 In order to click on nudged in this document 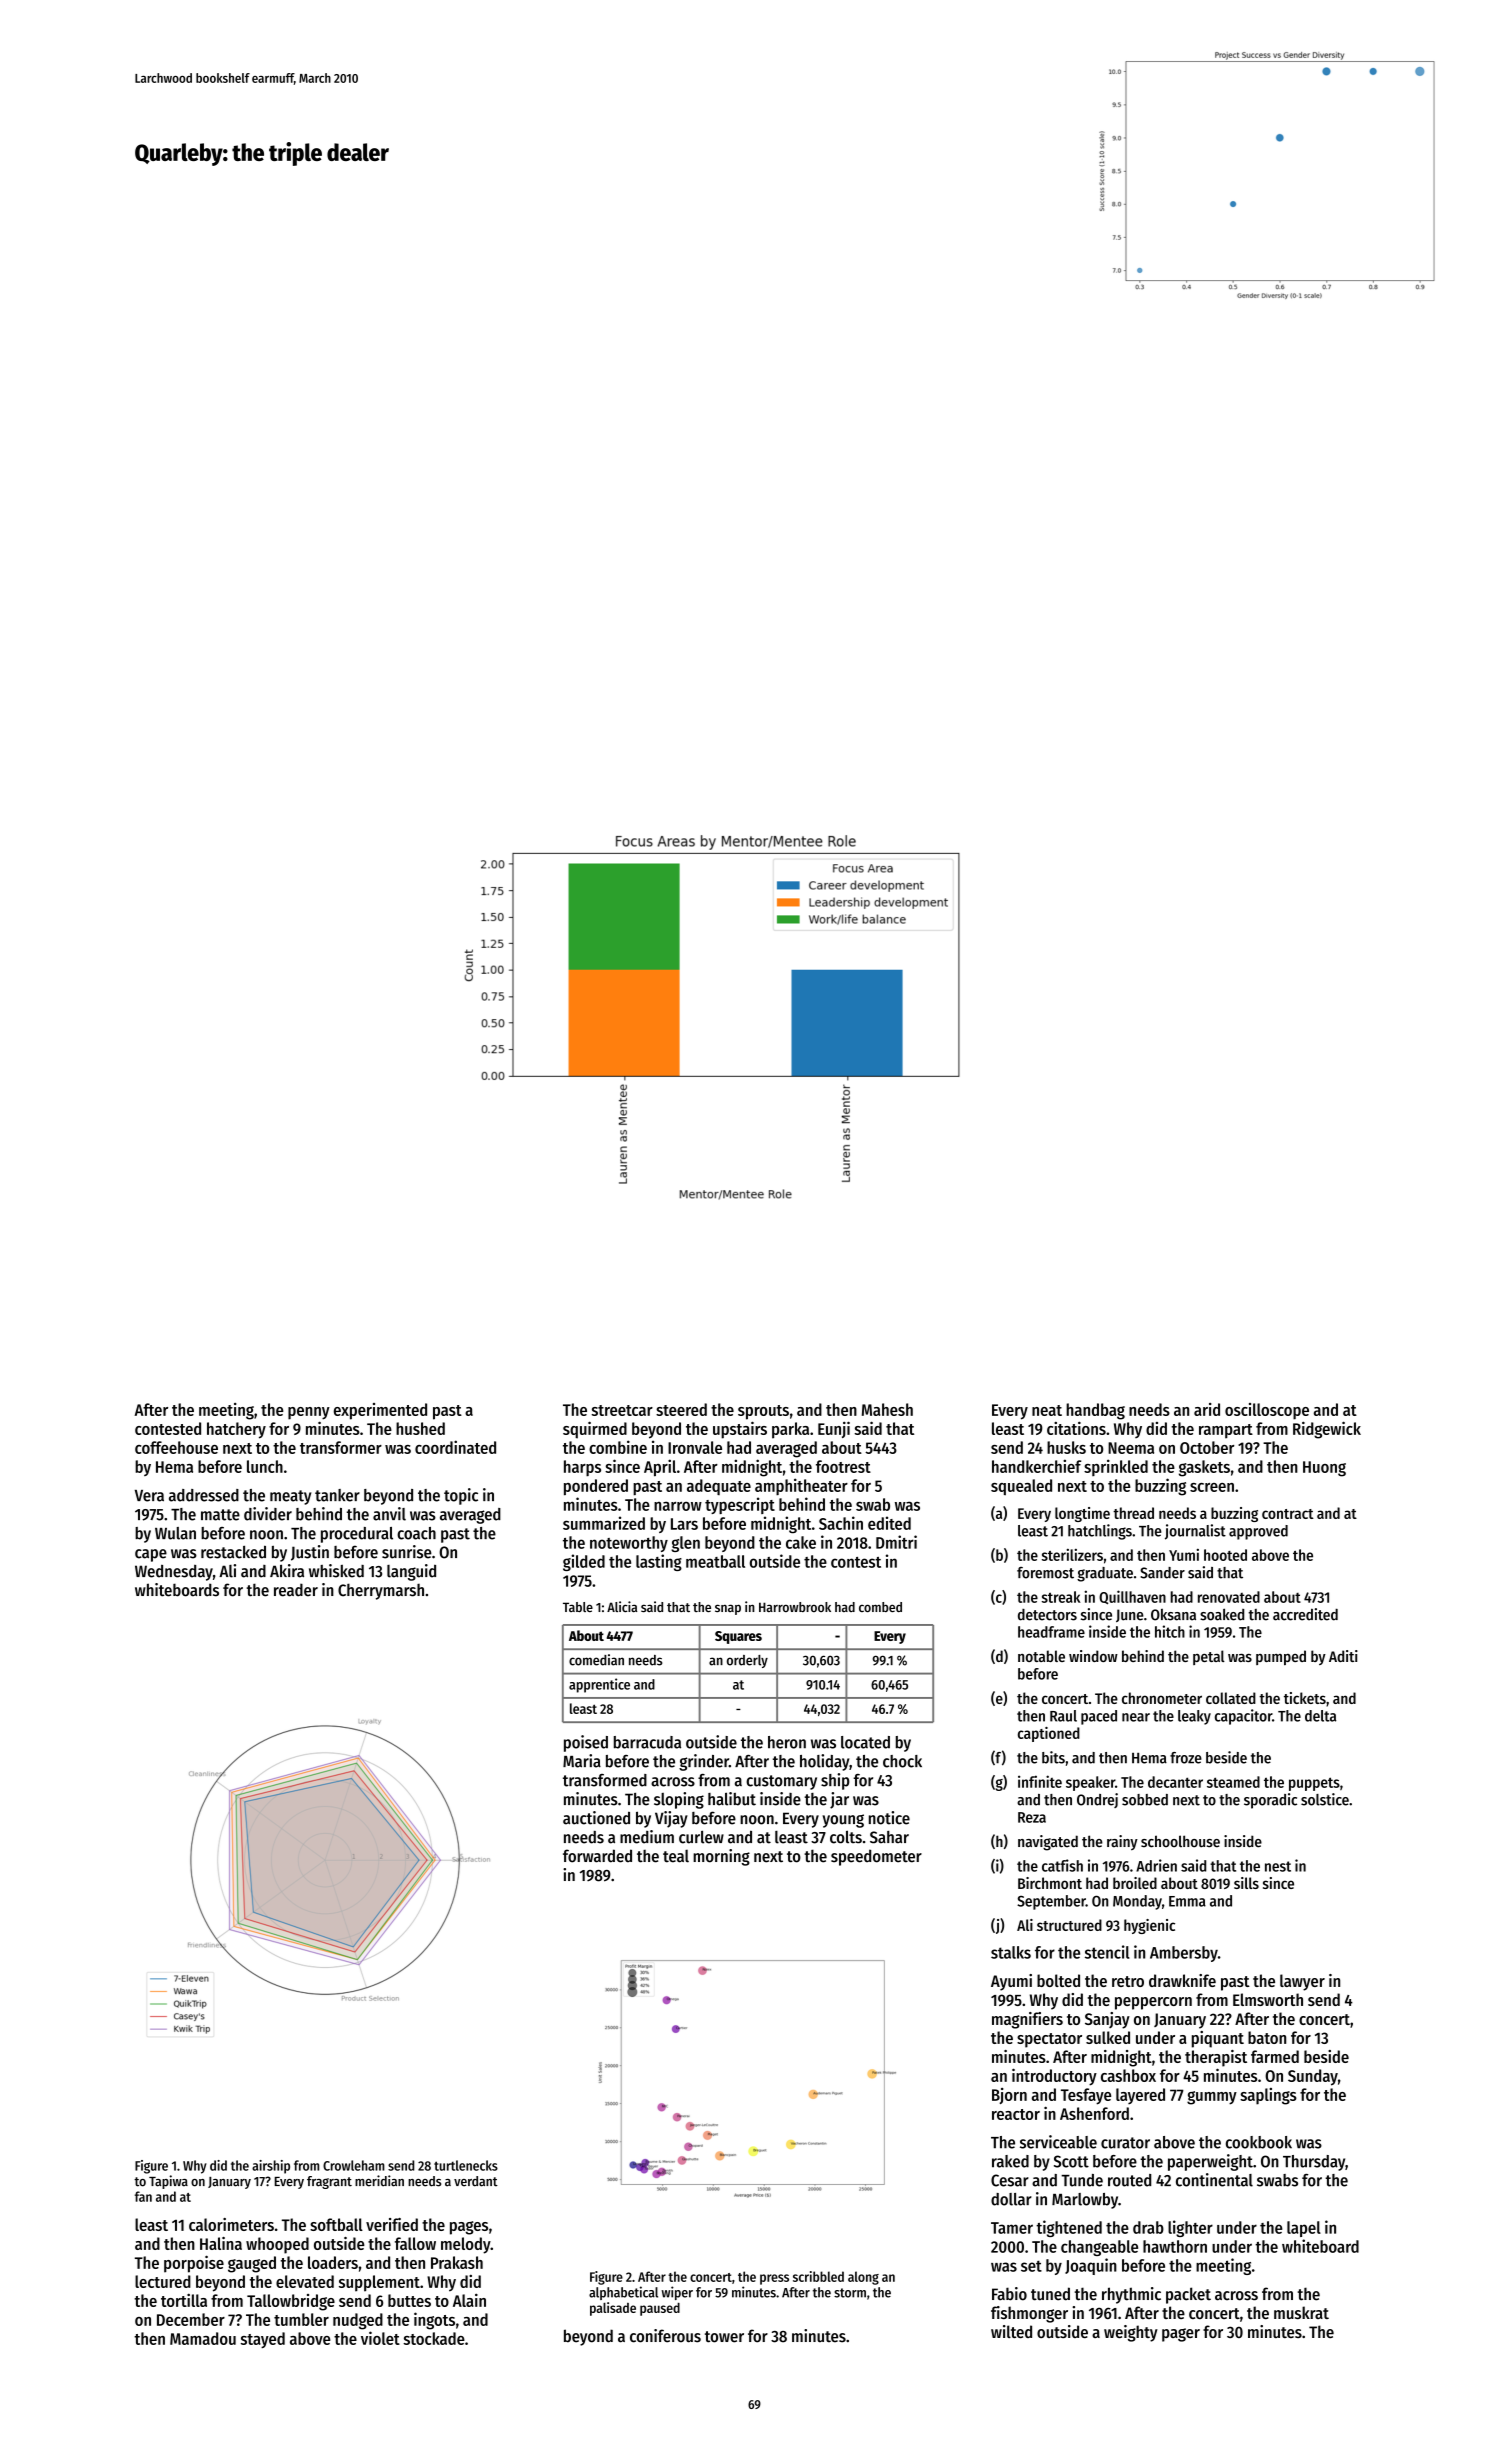, I will do `click(358, 2321)`.
